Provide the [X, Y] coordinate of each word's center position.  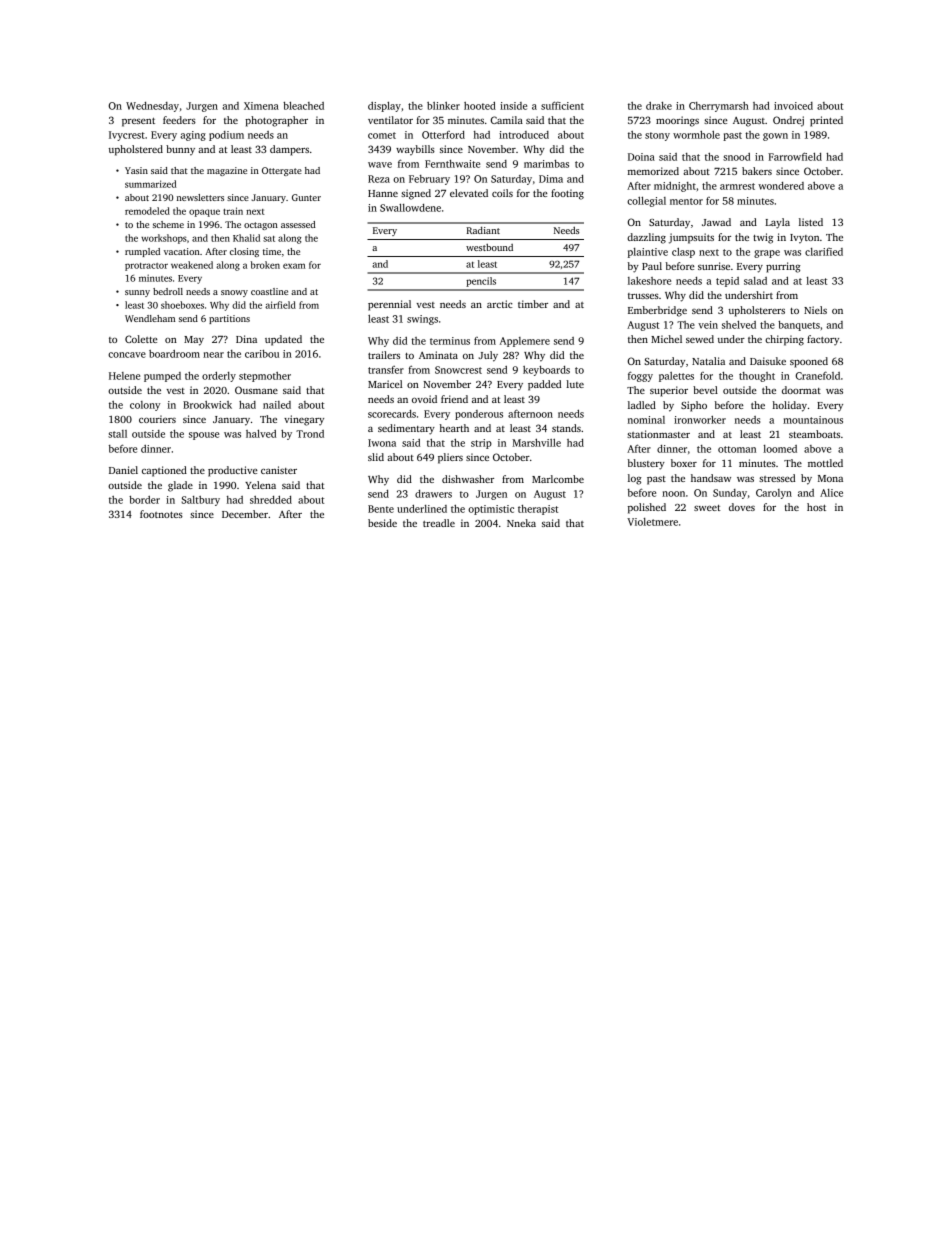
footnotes [161, 514]
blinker [443, 106]
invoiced [793, 106]
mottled [825, 463]
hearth [454, 428]
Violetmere [652, 522]
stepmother [265, 377]
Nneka [521, 523]
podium [226, 136]
